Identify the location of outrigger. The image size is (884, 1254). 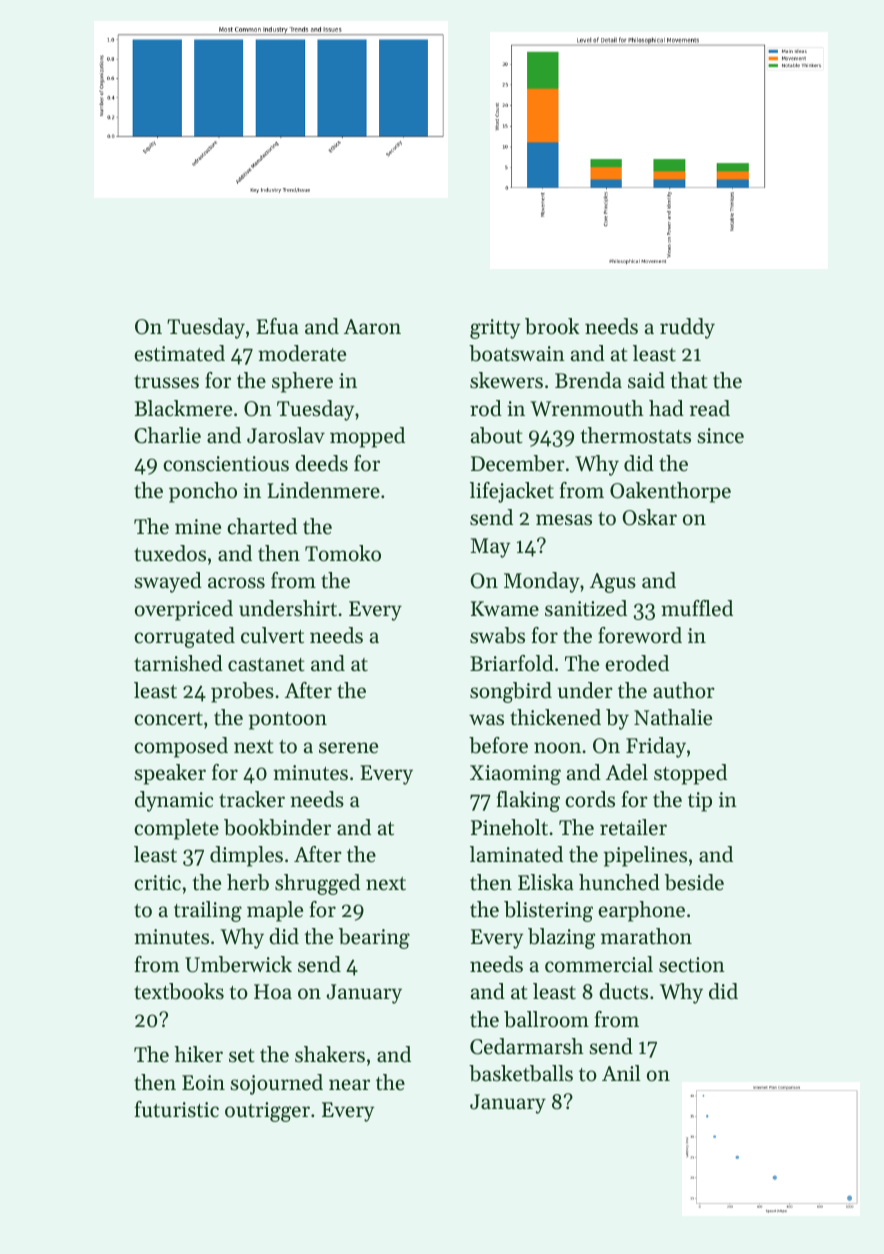
(267, 1112).
